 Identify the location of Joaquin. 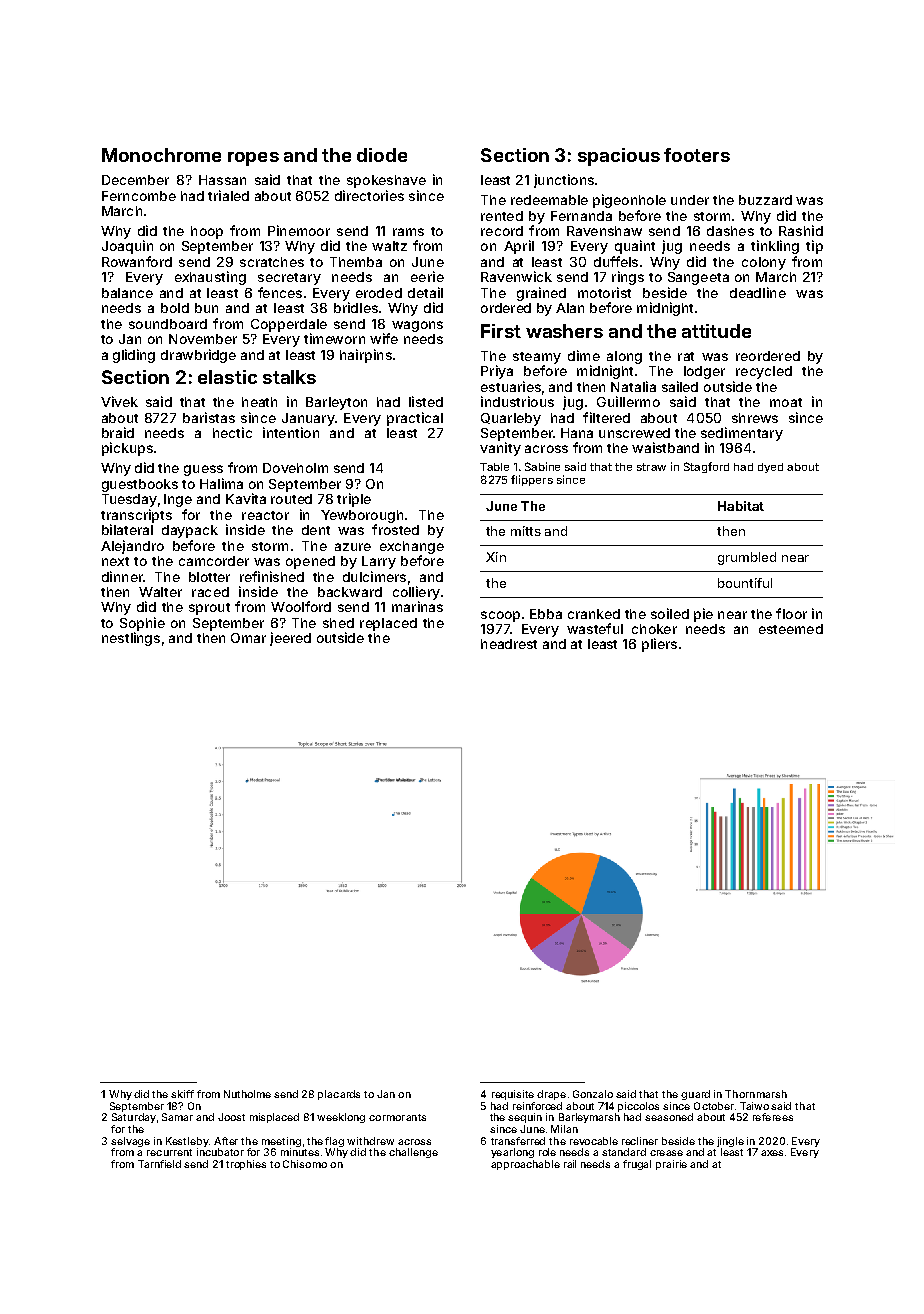
(127, 247).
